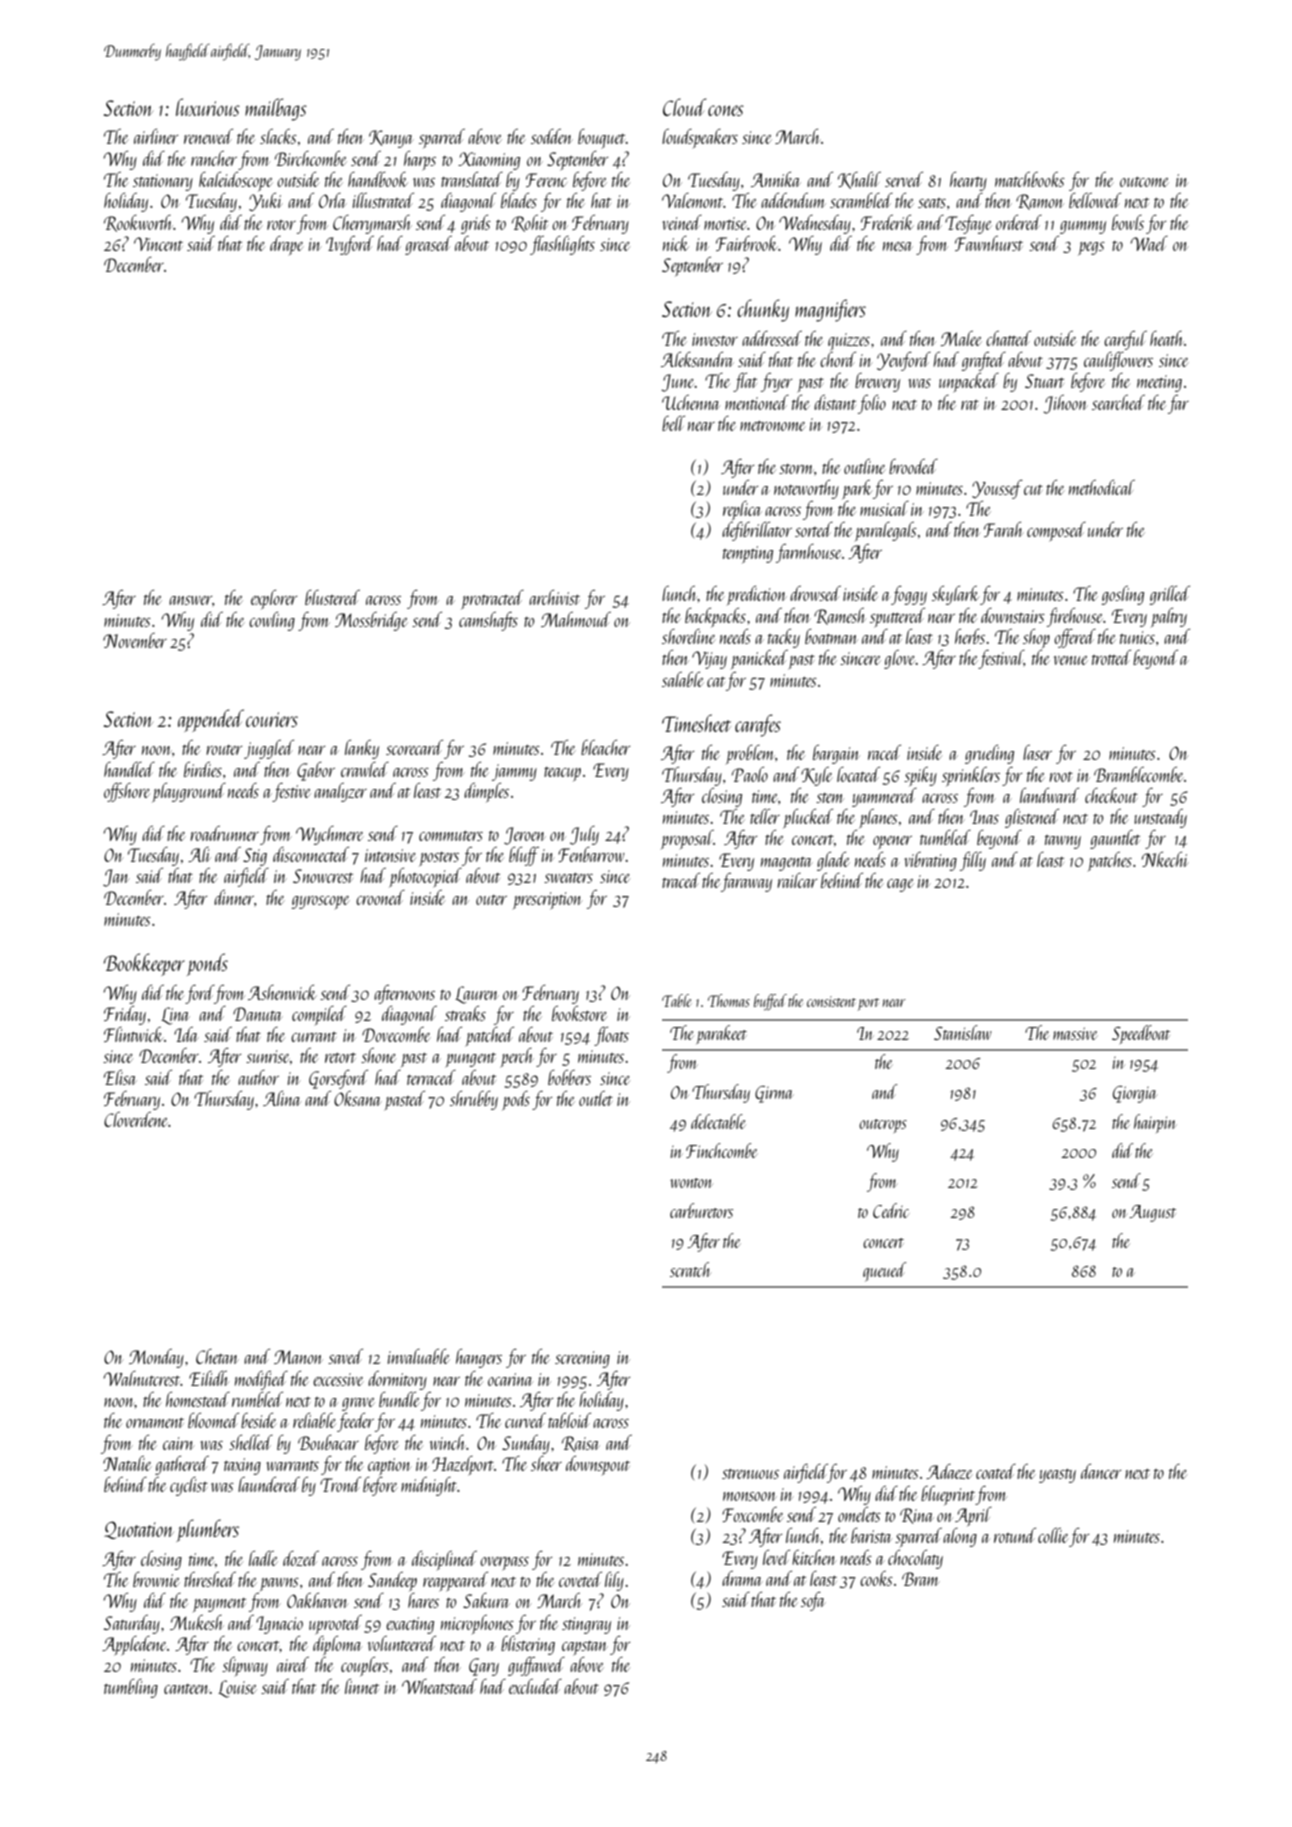 The width and height of the screenshot is (1292, 1827). What do you see at coordinates (484, 1667) in the screenshot?
I see `Gary` at bounding box center [484, 1667].
